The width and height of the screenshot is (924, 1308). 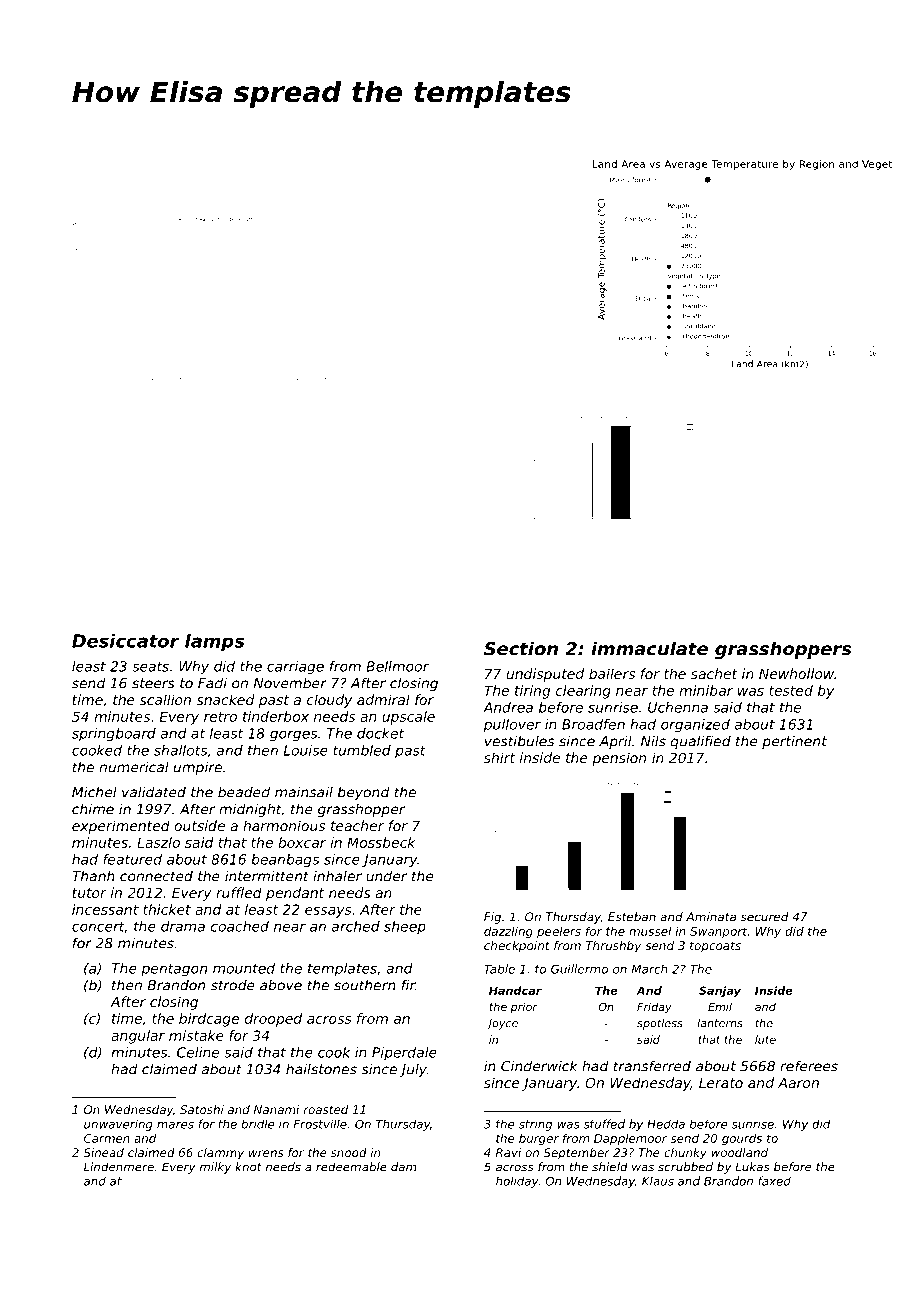 What do you see at coordinates (364, 793) in the screenshot?
I see `beyond` at bounding box center [364, 793].
